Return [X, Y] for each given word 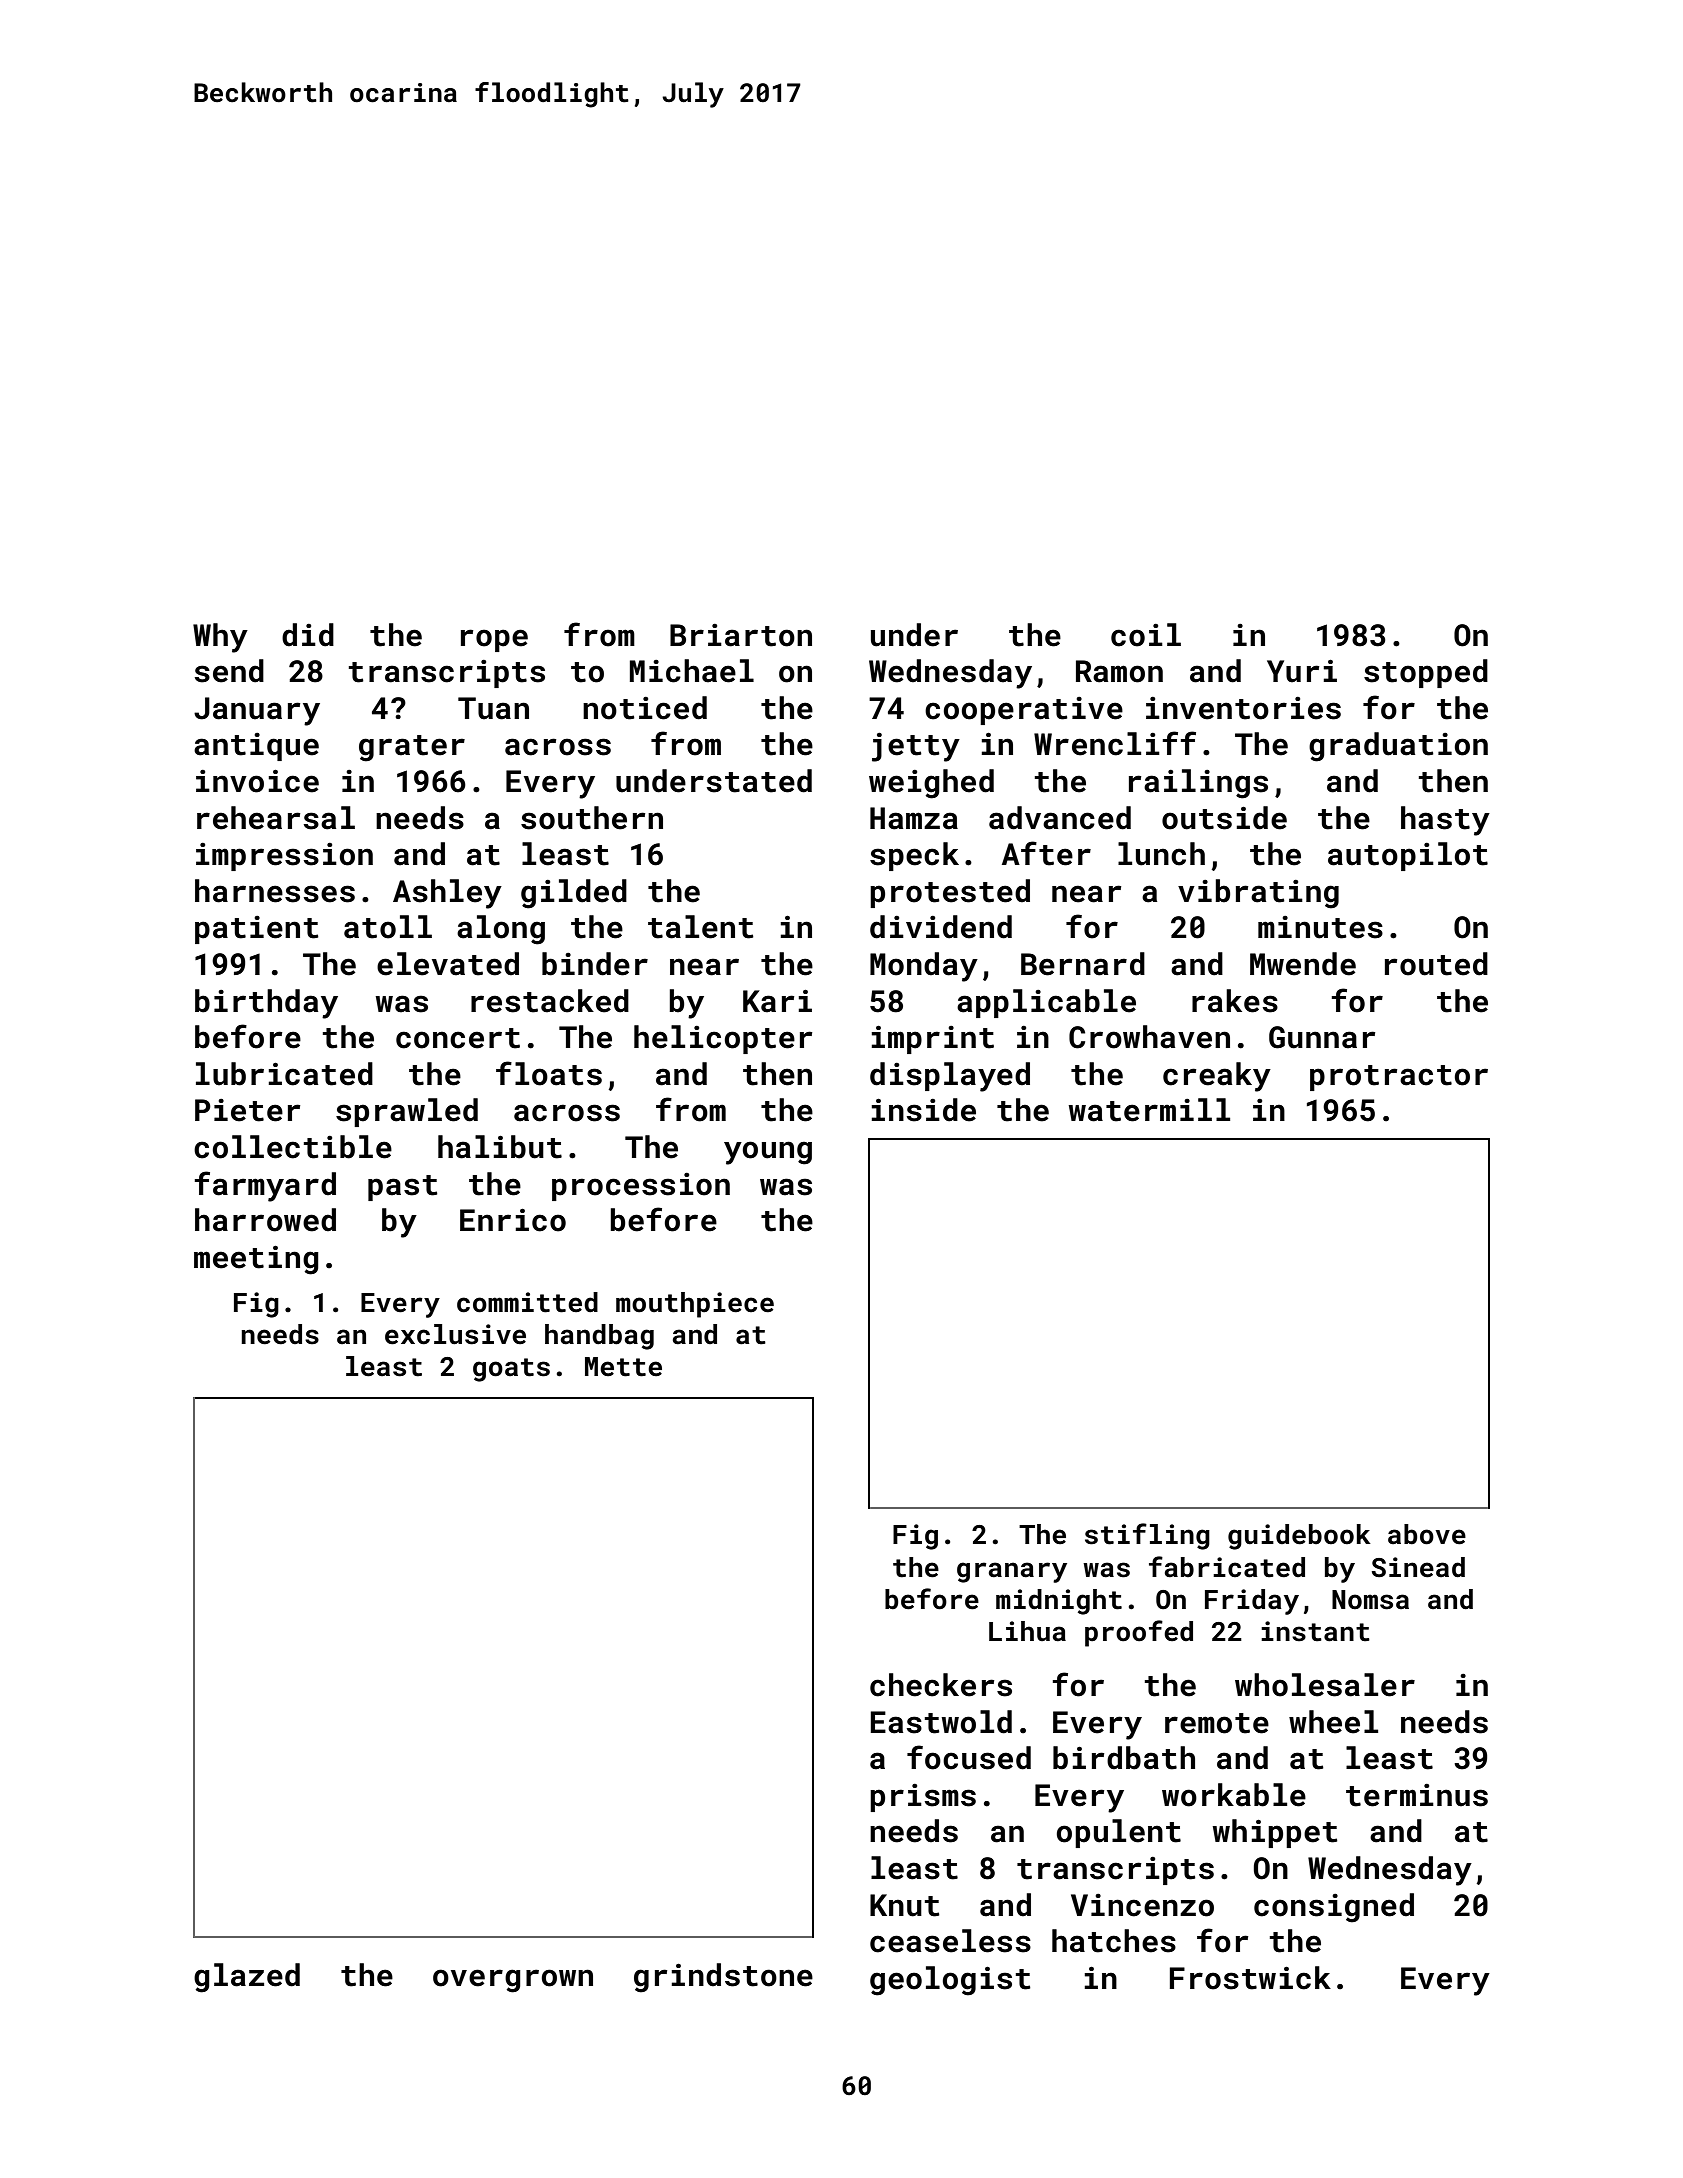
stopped [1426, 673]
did [308, 635]
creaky [1217, 1077]
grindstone [723, 1978]
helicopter [723, 1039]
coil [1146, 635]
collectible [293, 1147]
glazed [247, 1978]
